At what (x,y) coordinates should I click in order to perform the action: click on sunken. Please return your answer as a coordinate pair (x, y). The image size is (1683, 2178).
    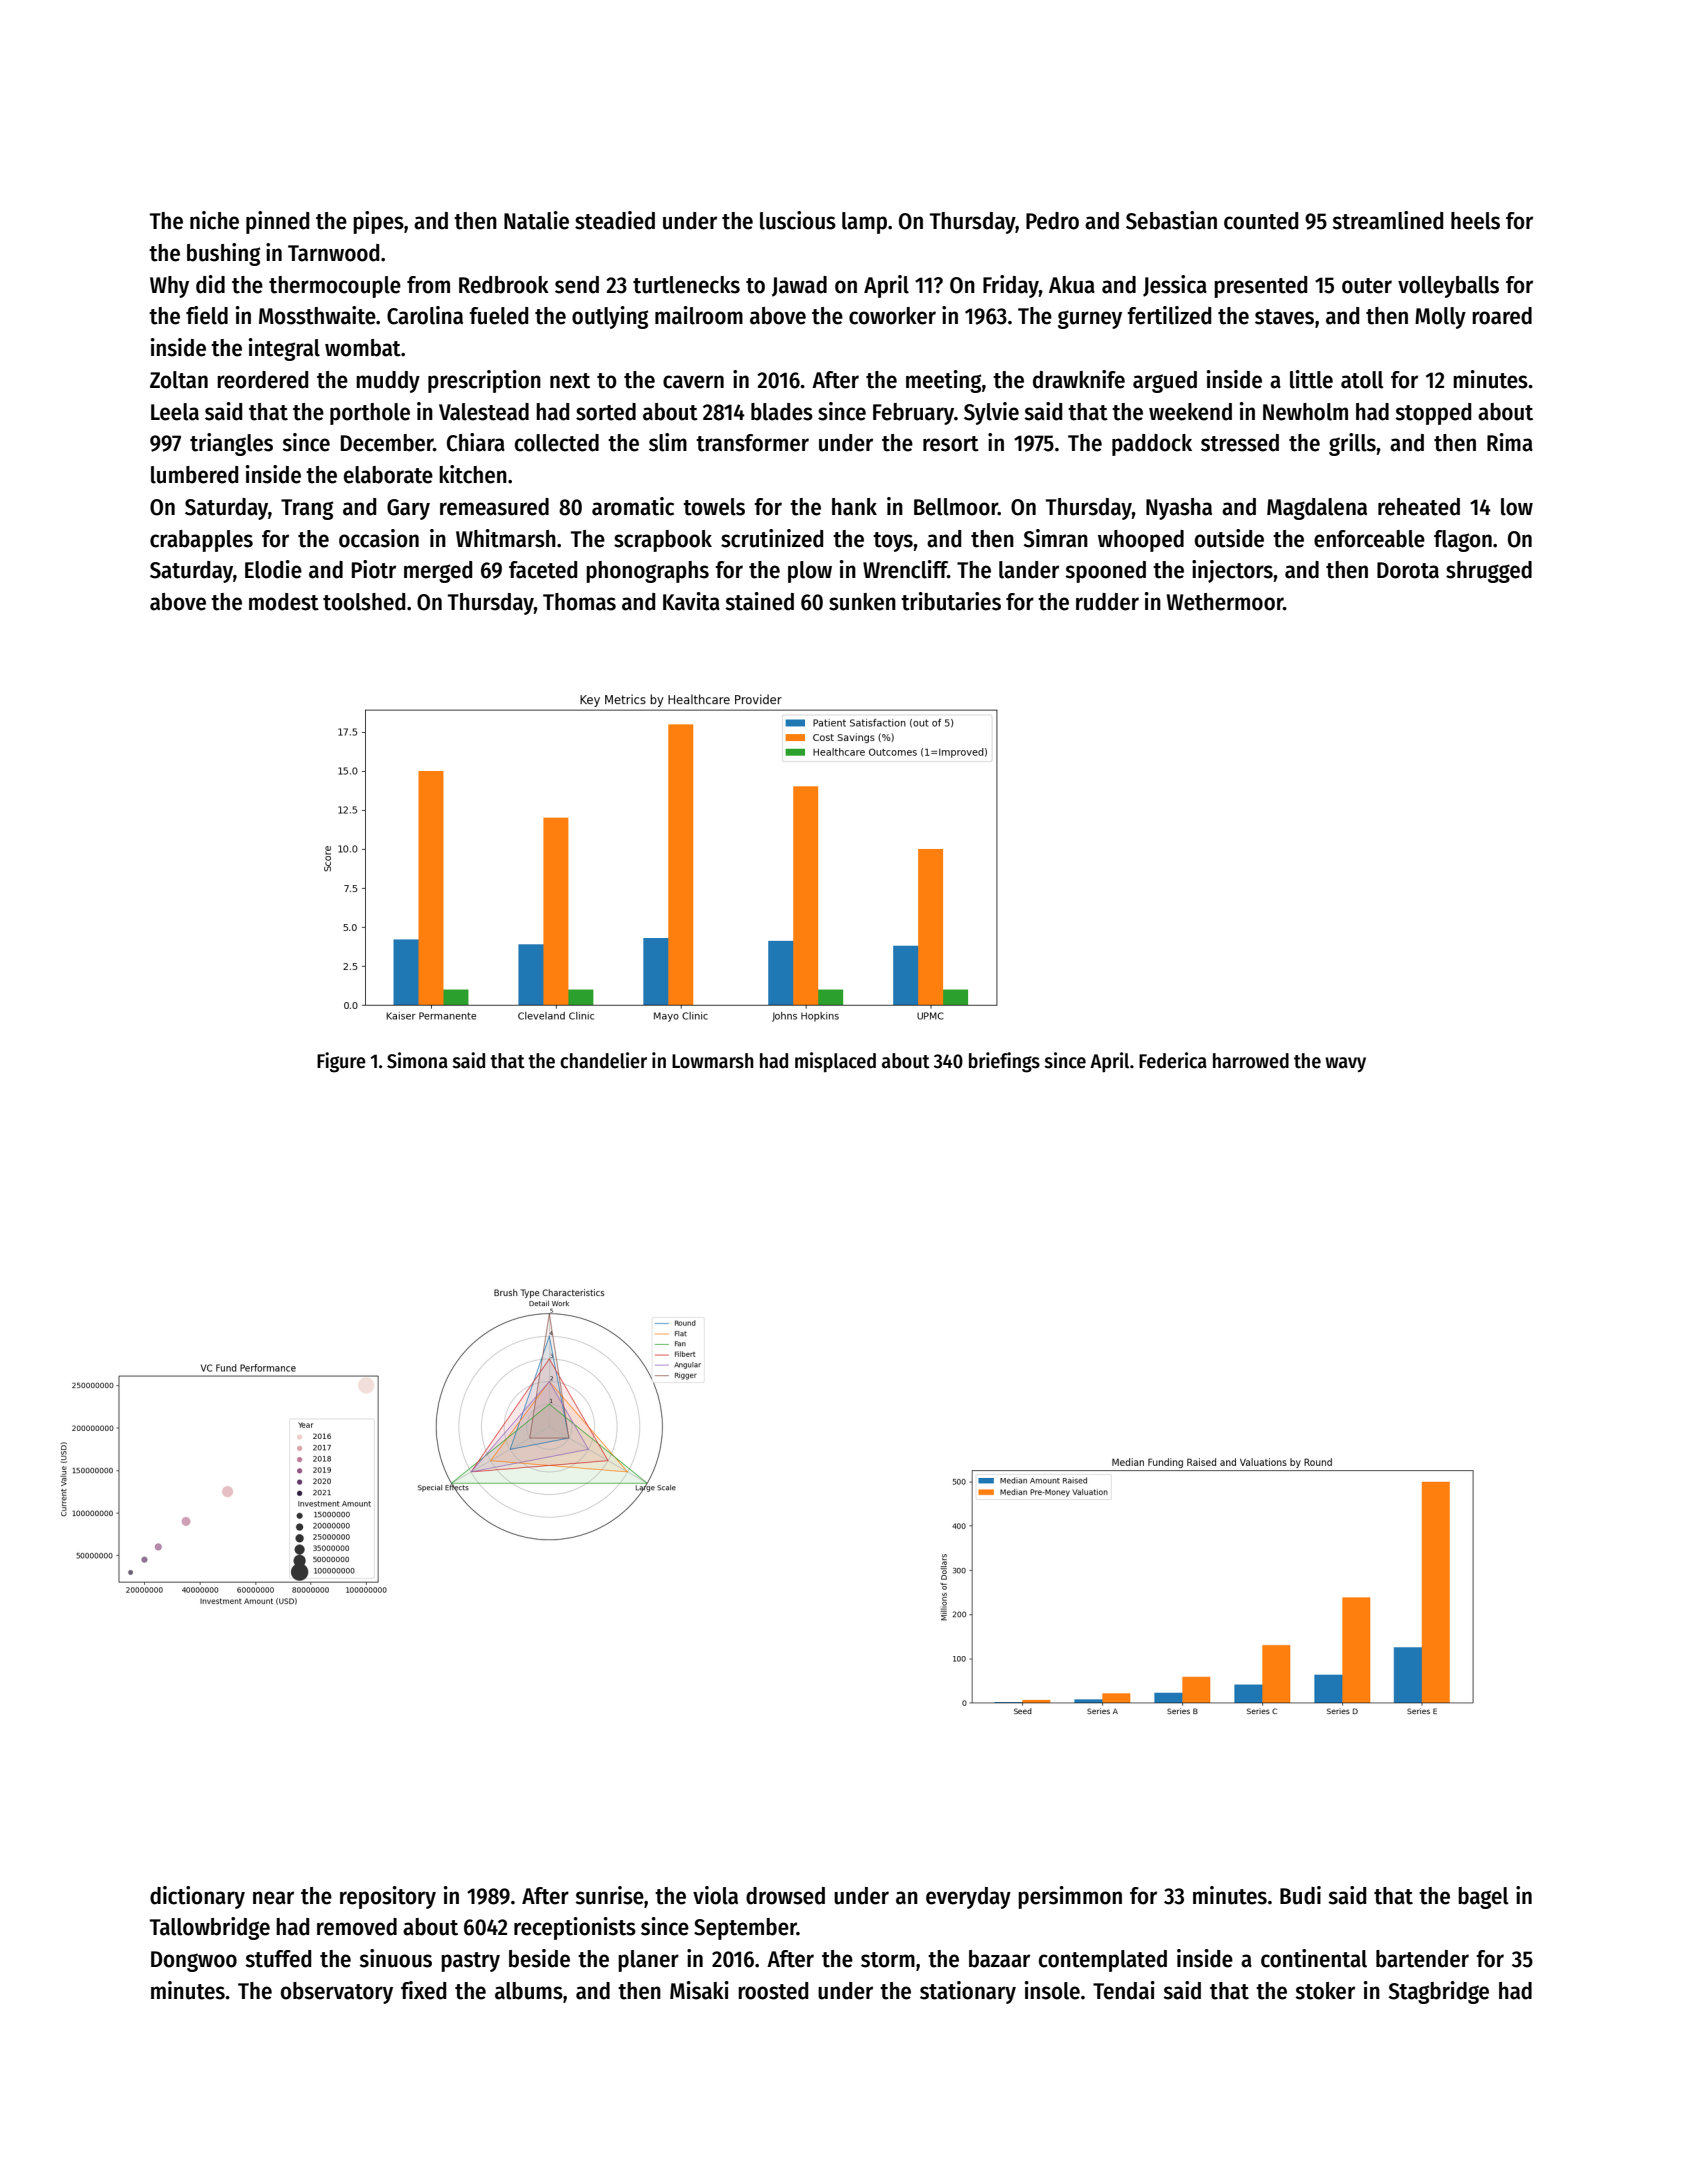
    Looking at the image, I should click on (862, 602).
